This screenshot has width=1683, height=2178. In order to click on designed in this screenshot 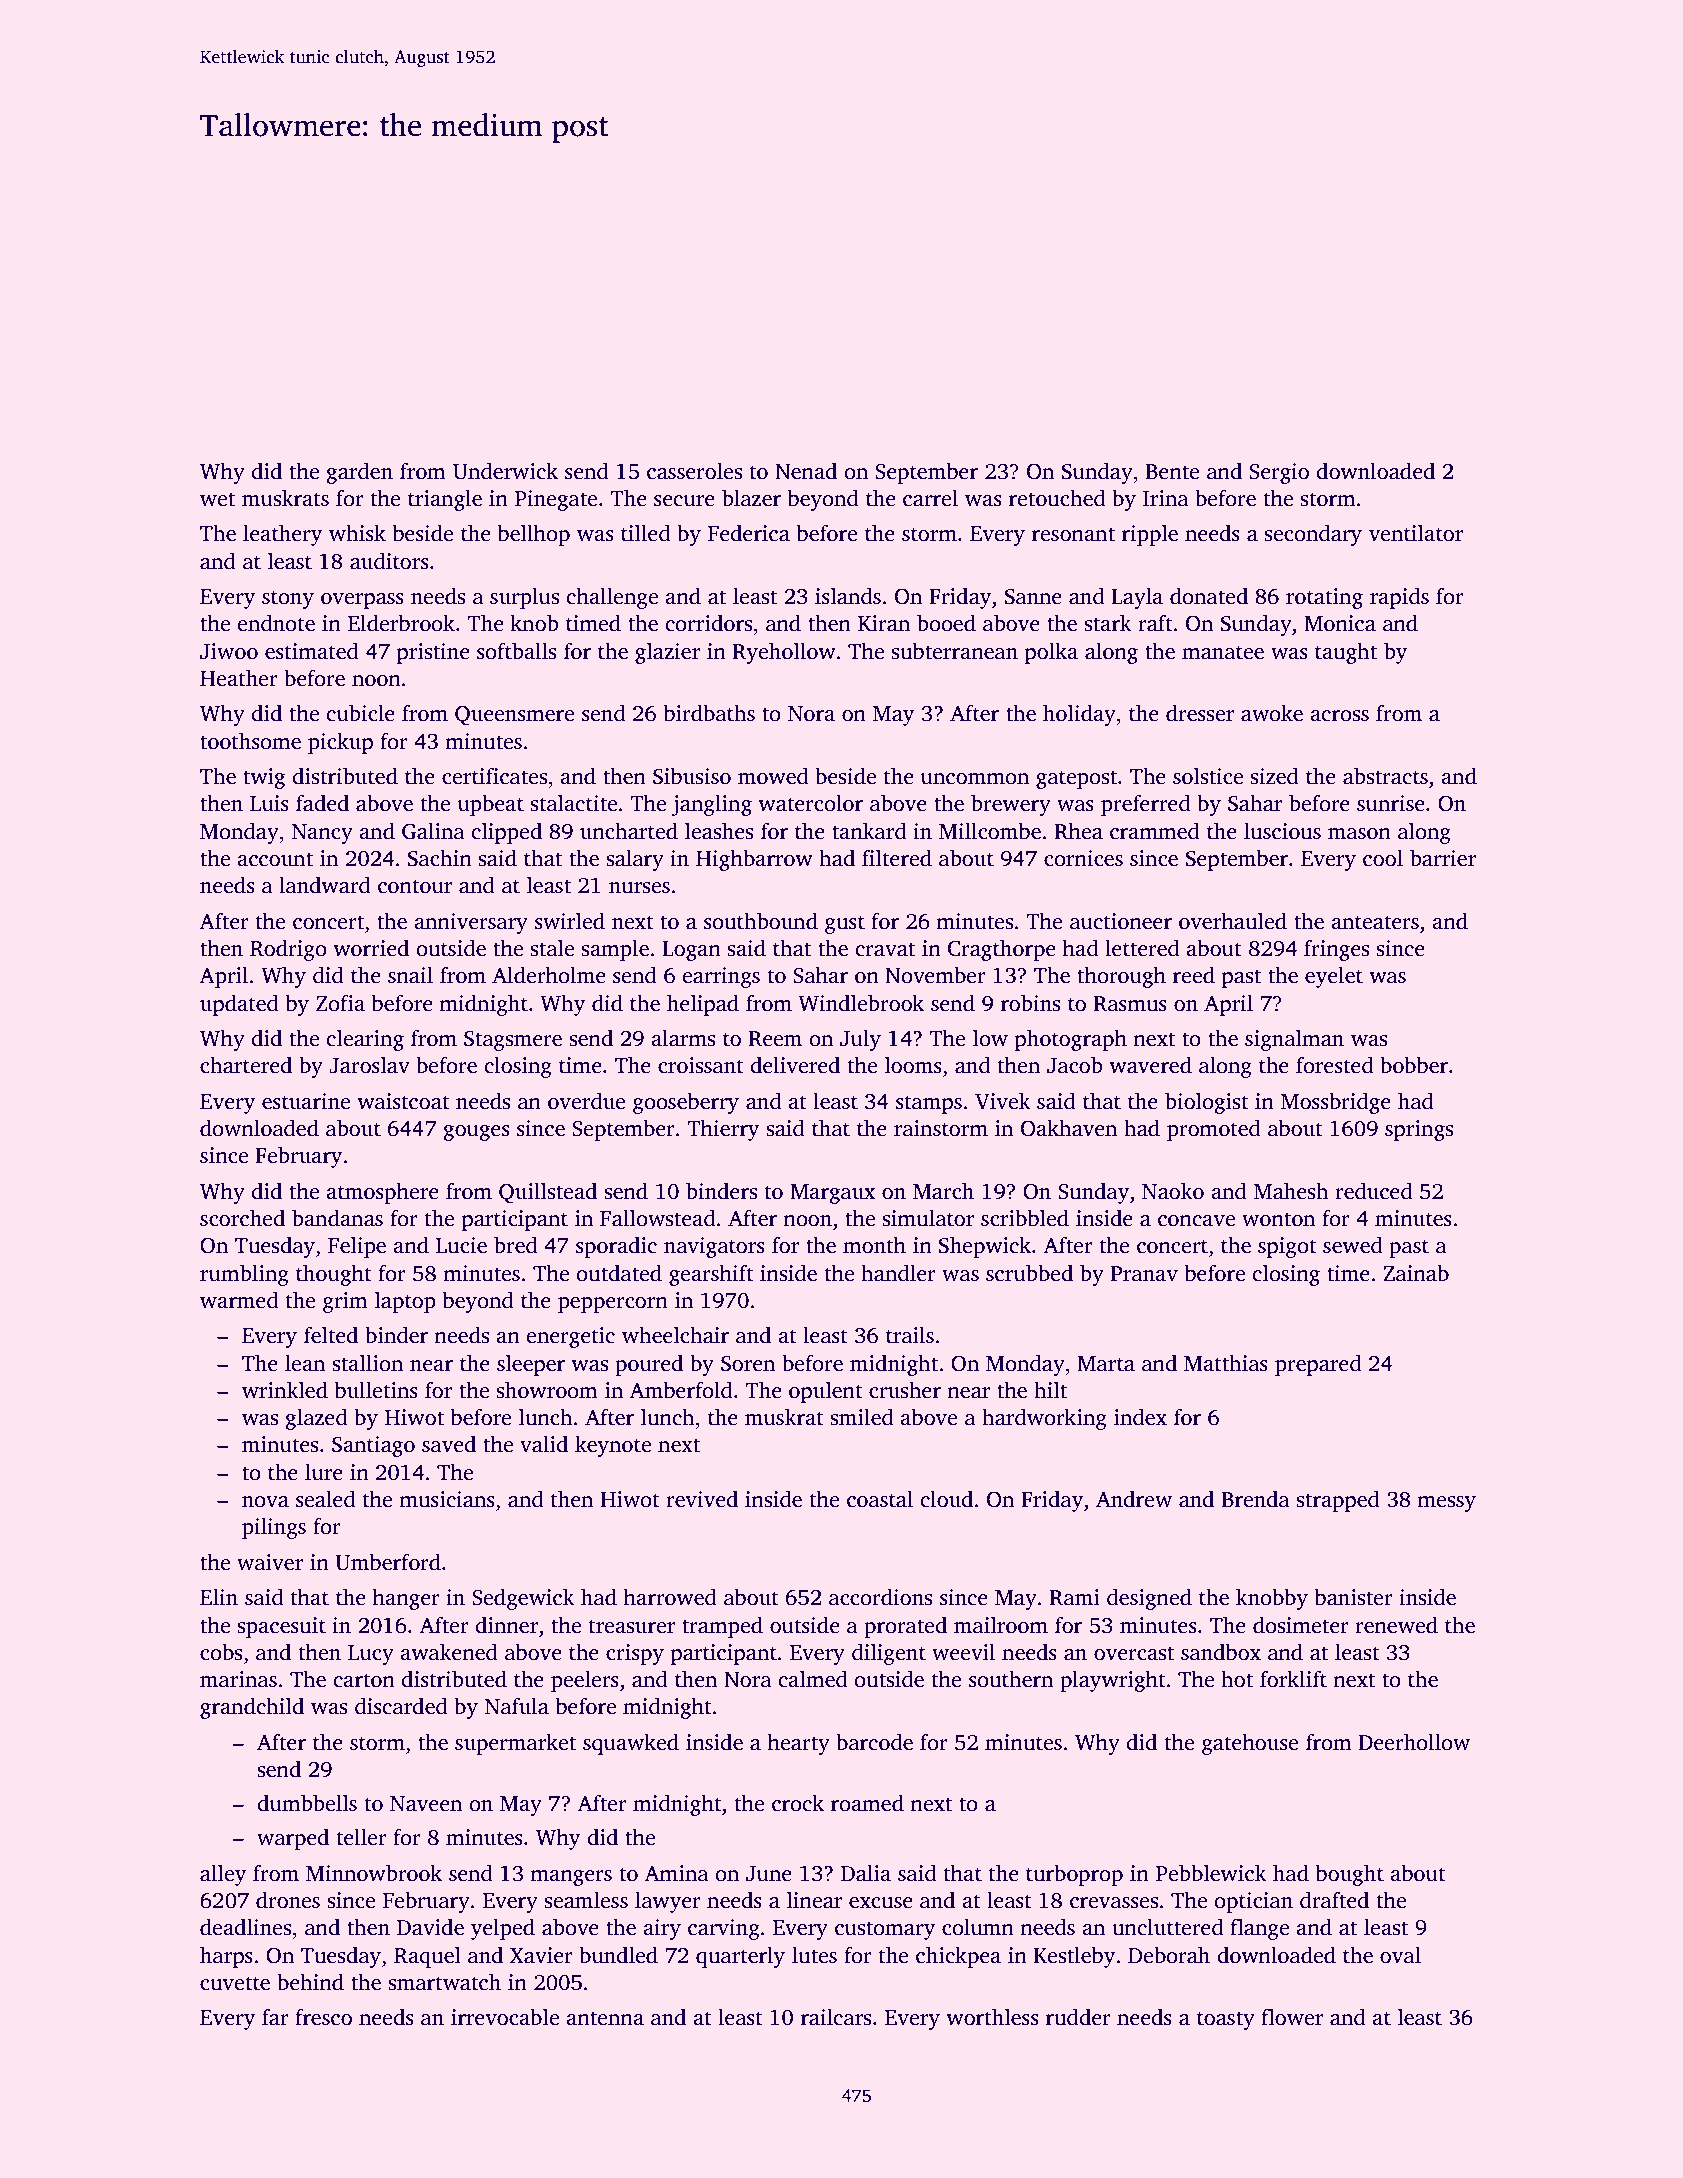, I will do `click(1149, 1599)`.
